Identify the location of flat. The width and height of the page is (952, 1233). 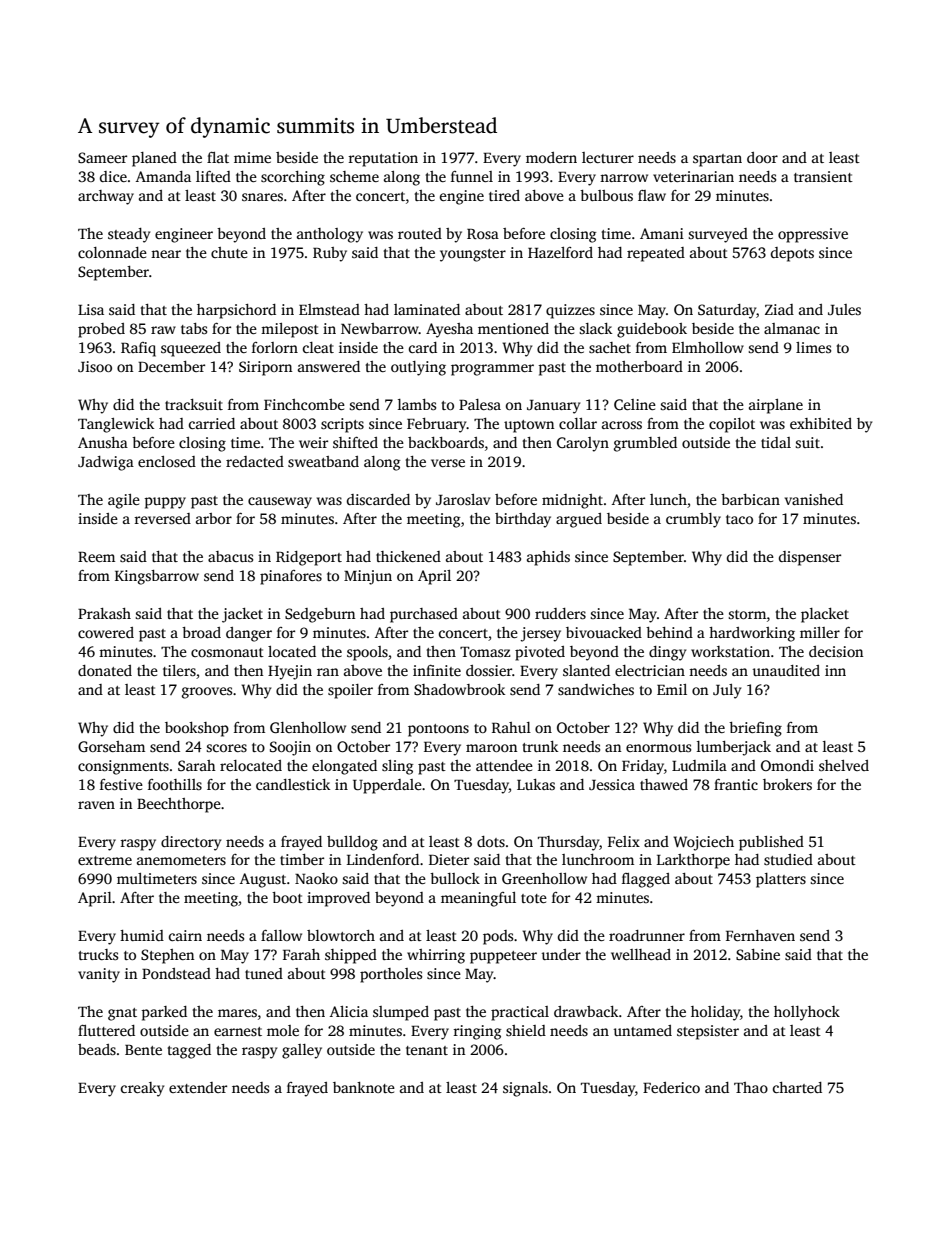
(218, 157).
